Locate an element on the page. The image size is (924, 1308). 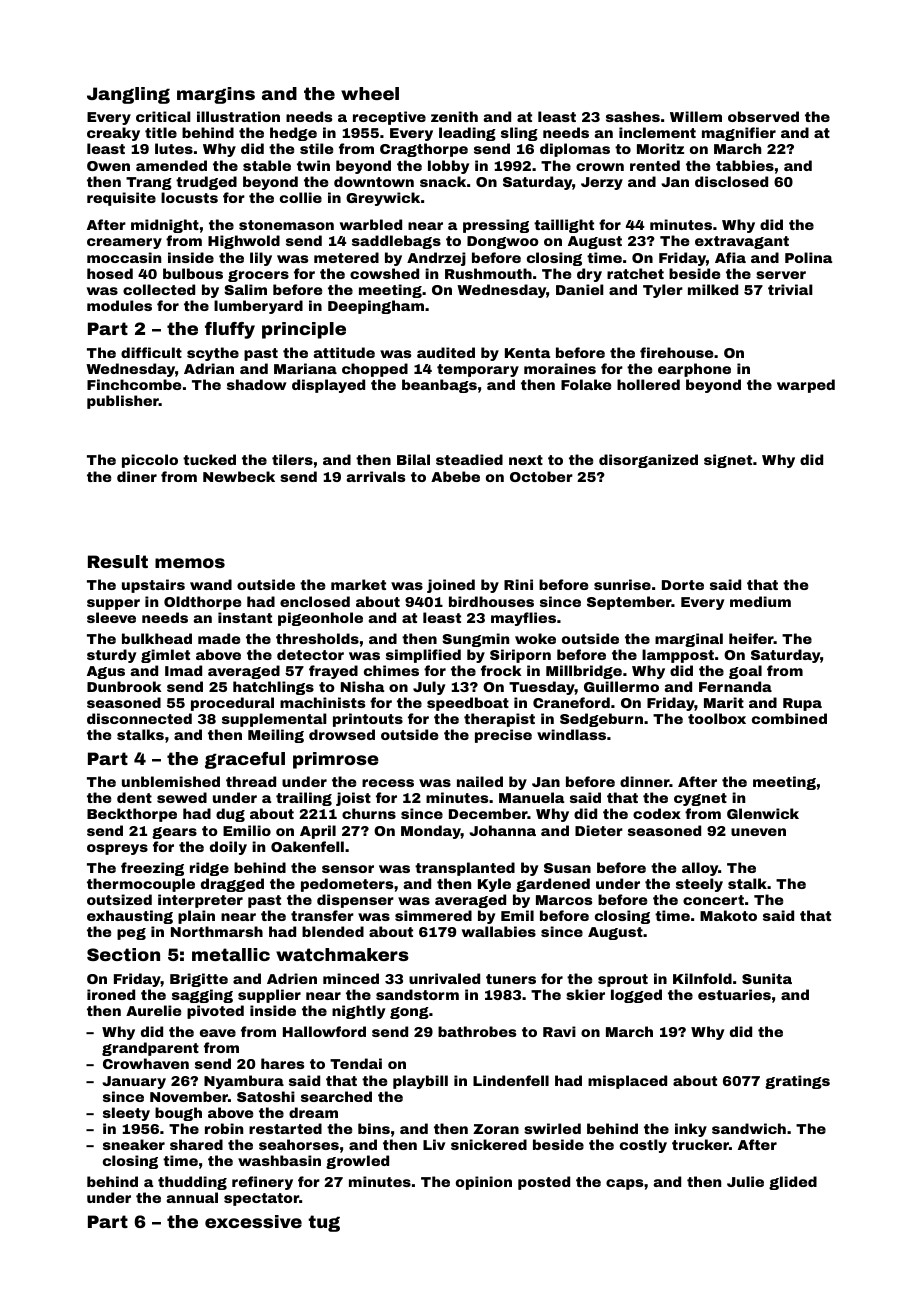
Andrzej is located at coordinates (436, 259).
